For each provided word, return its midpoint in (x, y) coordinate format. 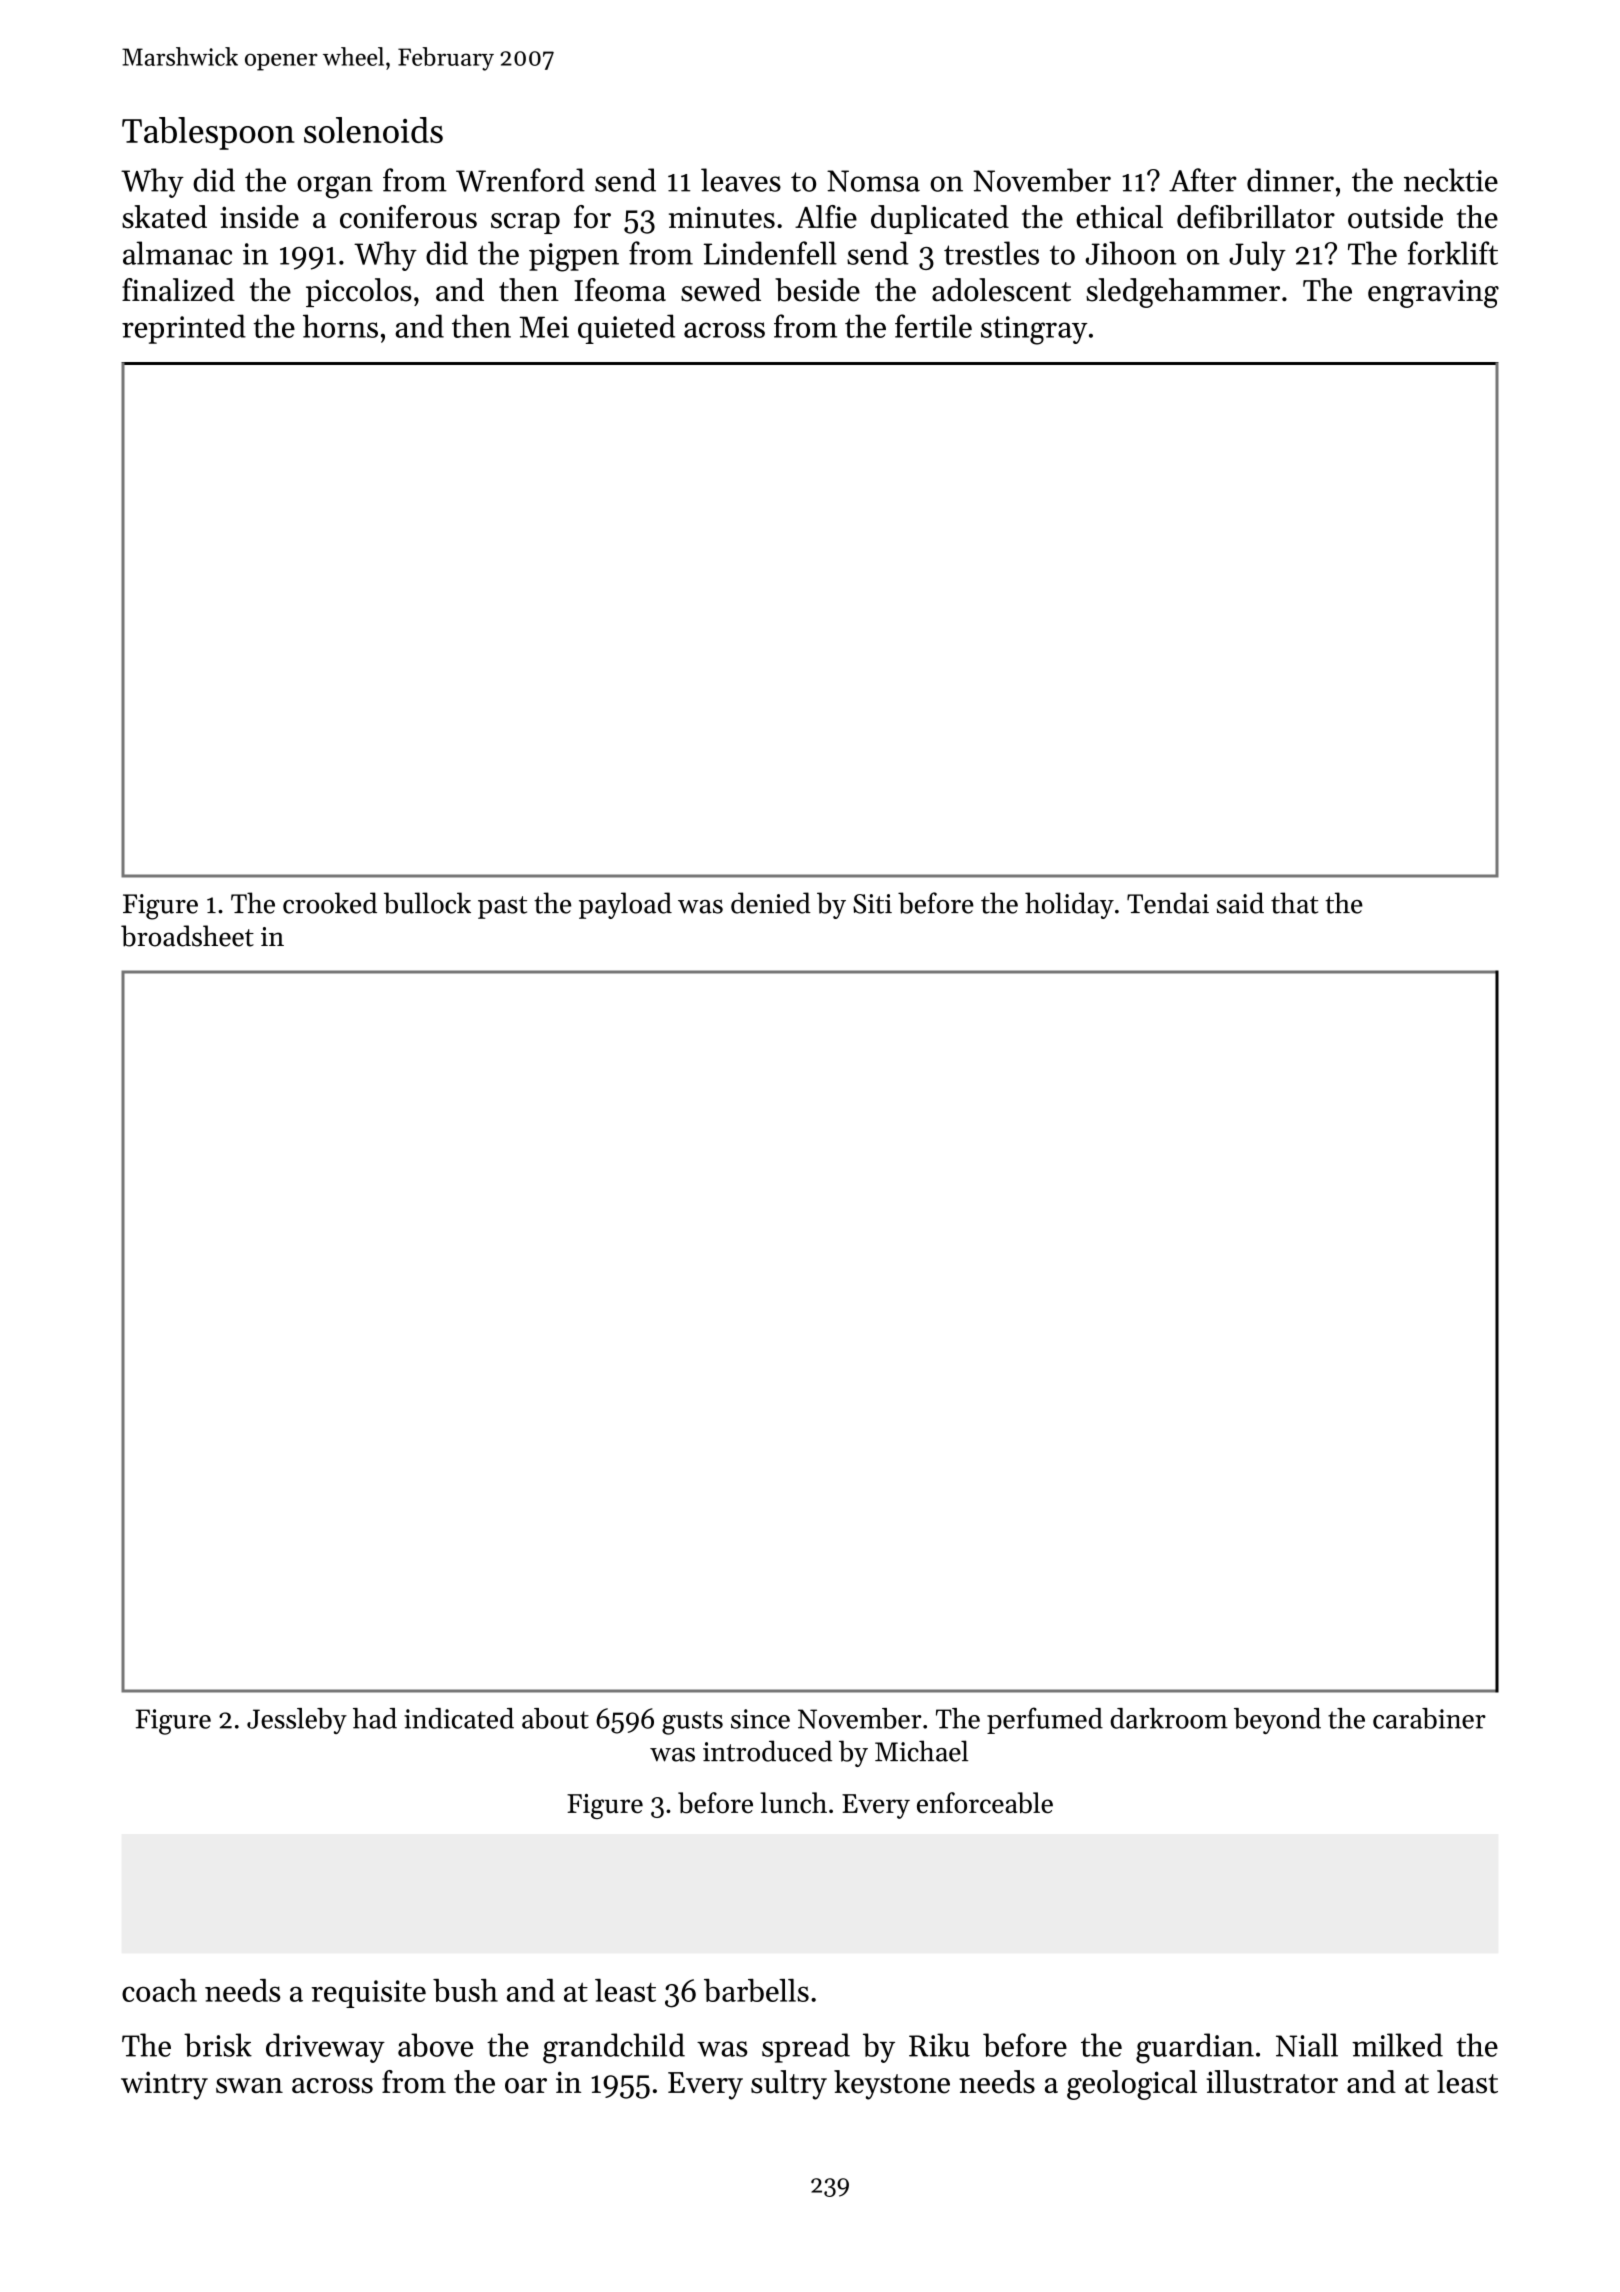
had (375, 1718)
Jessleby (297, 1721)
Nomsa (873, 181)
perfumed (1045, 1720)
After (1203, 180)
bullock (427, 903)
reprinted (184, 329)
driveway (325, 2048)
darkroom (1169, 1718)
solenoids (373, 130)
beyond (1277, 1721)
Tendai (1168, 903)
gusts (692, 1723)
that (1294, 903)
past (502, 907)
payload (625, 905)
